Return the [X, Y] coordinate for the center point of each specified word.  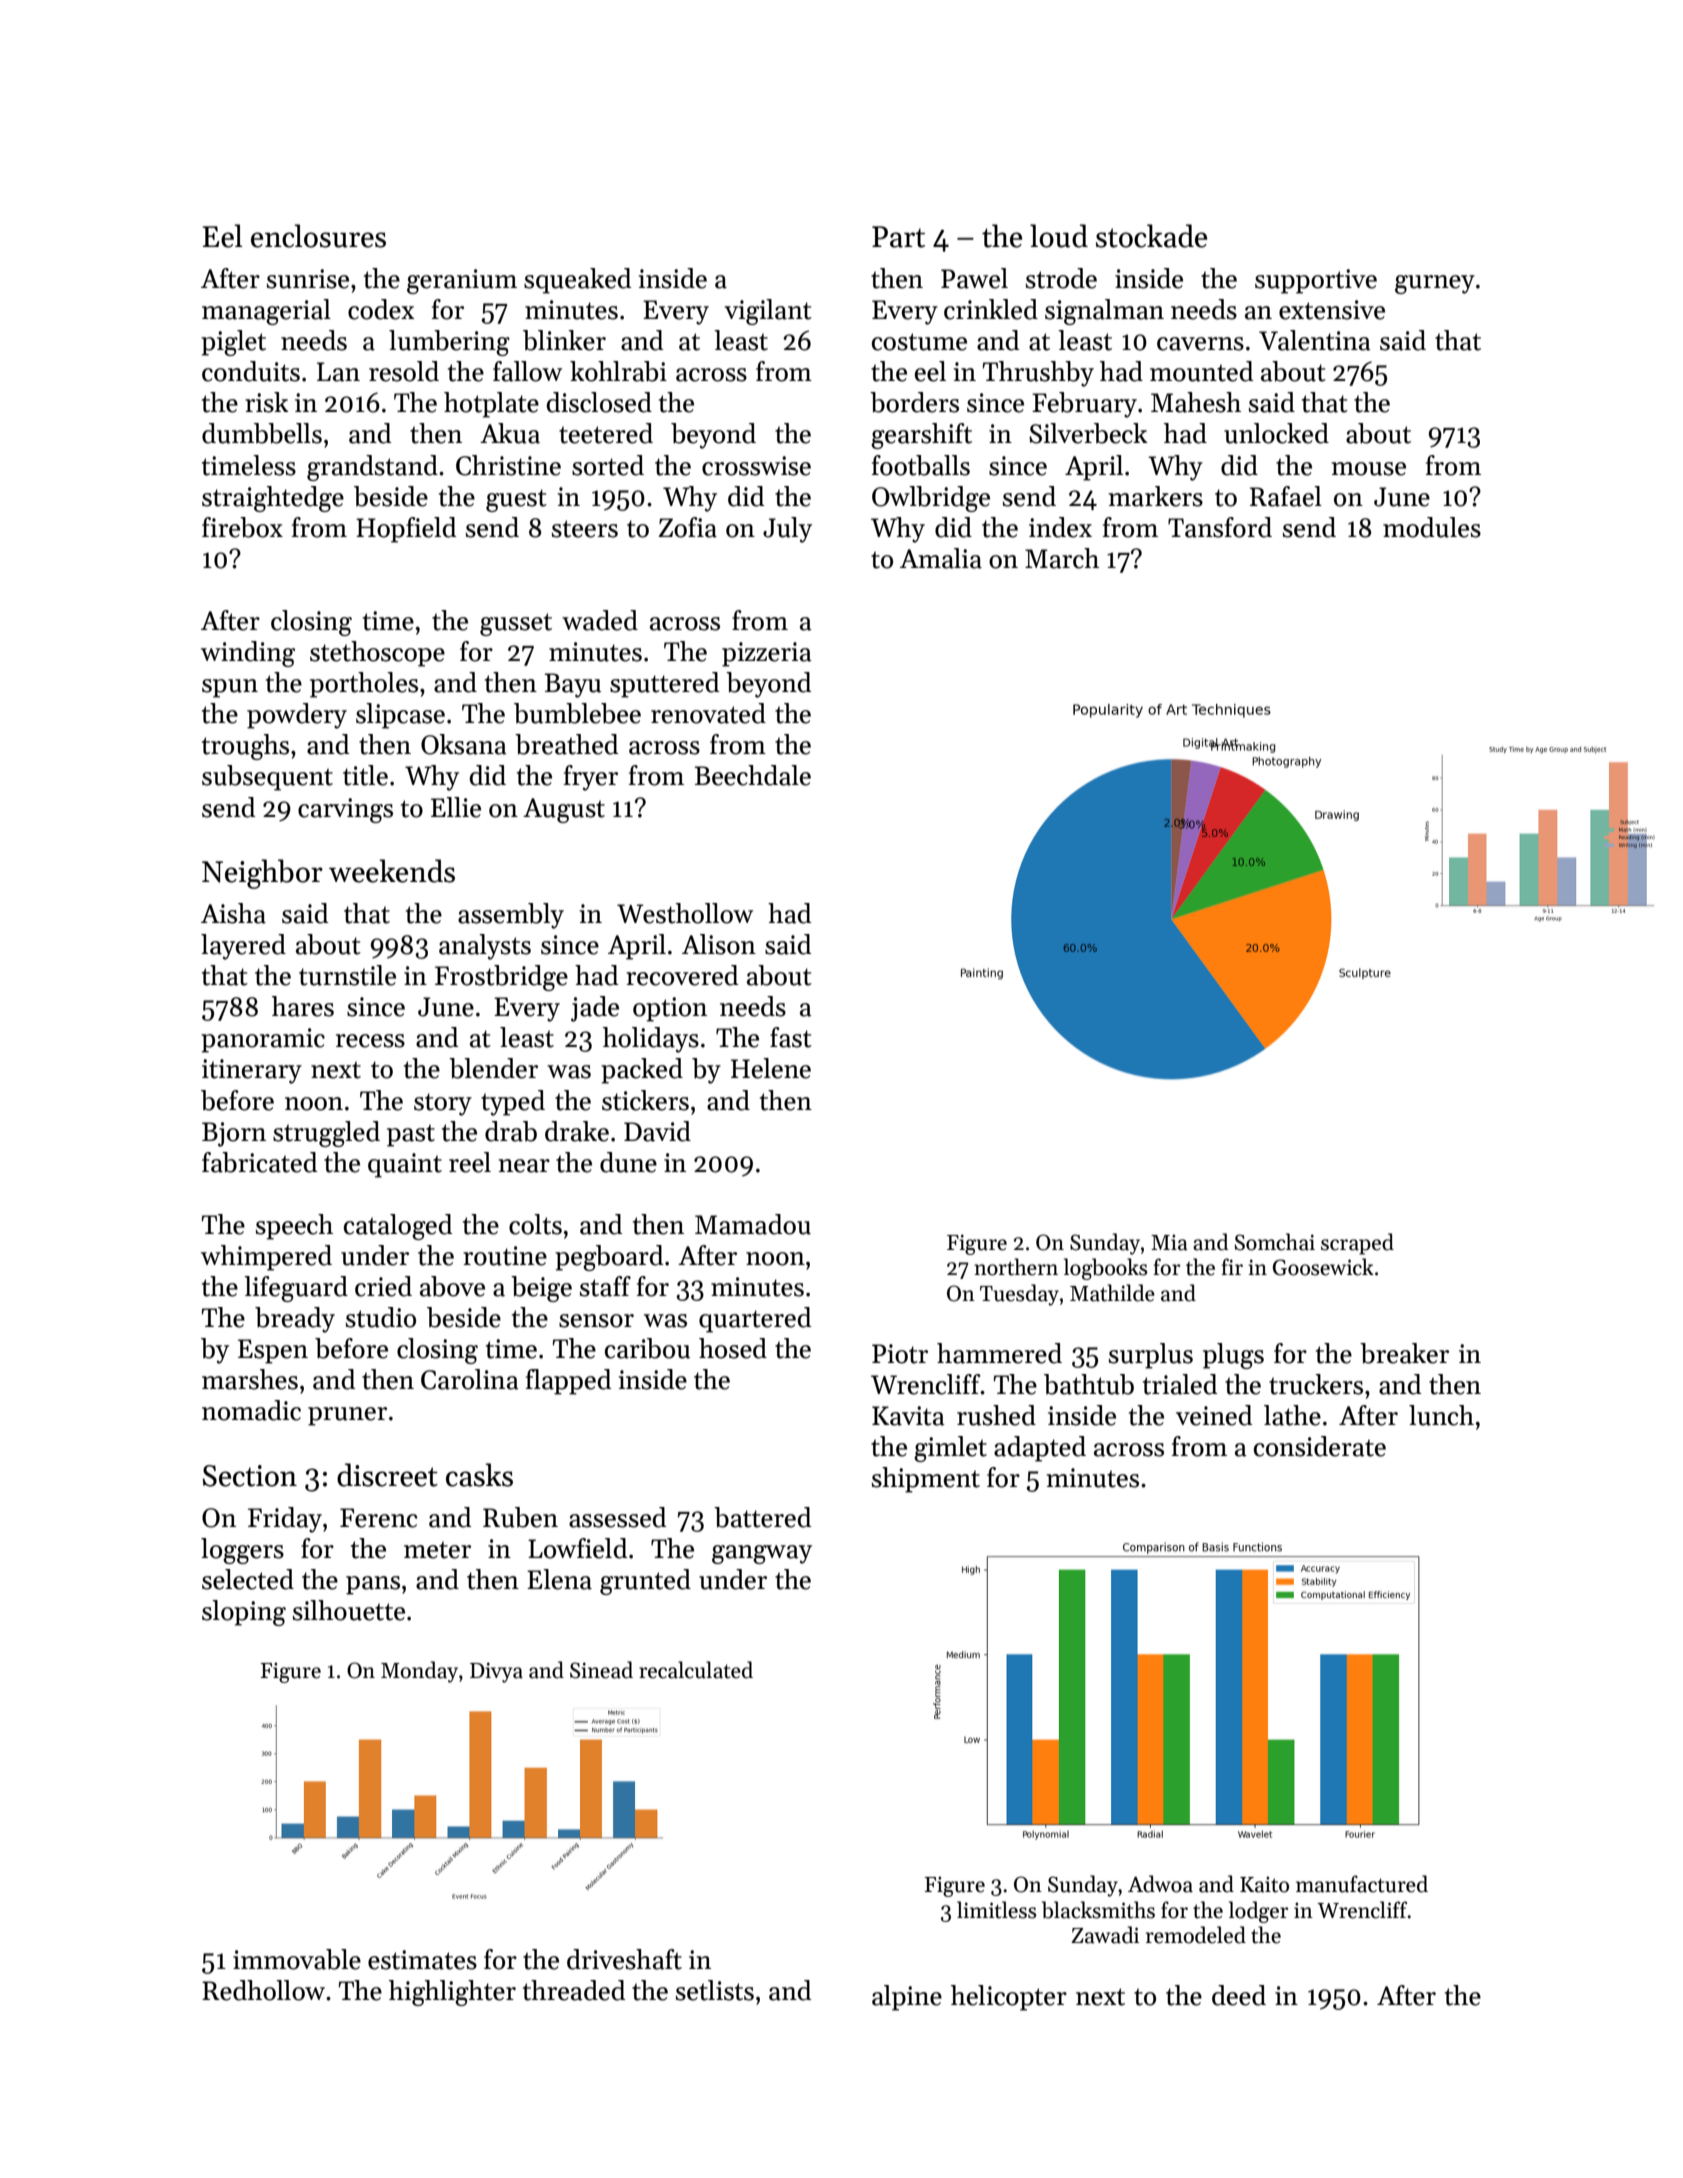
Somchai [1275, 1242]
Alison [719, 944]
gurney [1435, 284]
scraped [1357, 1244]
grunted [645, 1582]
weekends [392, 871]
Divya [496, 1672]
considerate [1320, 1446]
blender [493, 1068]
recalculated [696, 1670]
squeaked [577, 281]
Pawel [974, 278]
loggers [242, 1551]
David [657, 1131]
